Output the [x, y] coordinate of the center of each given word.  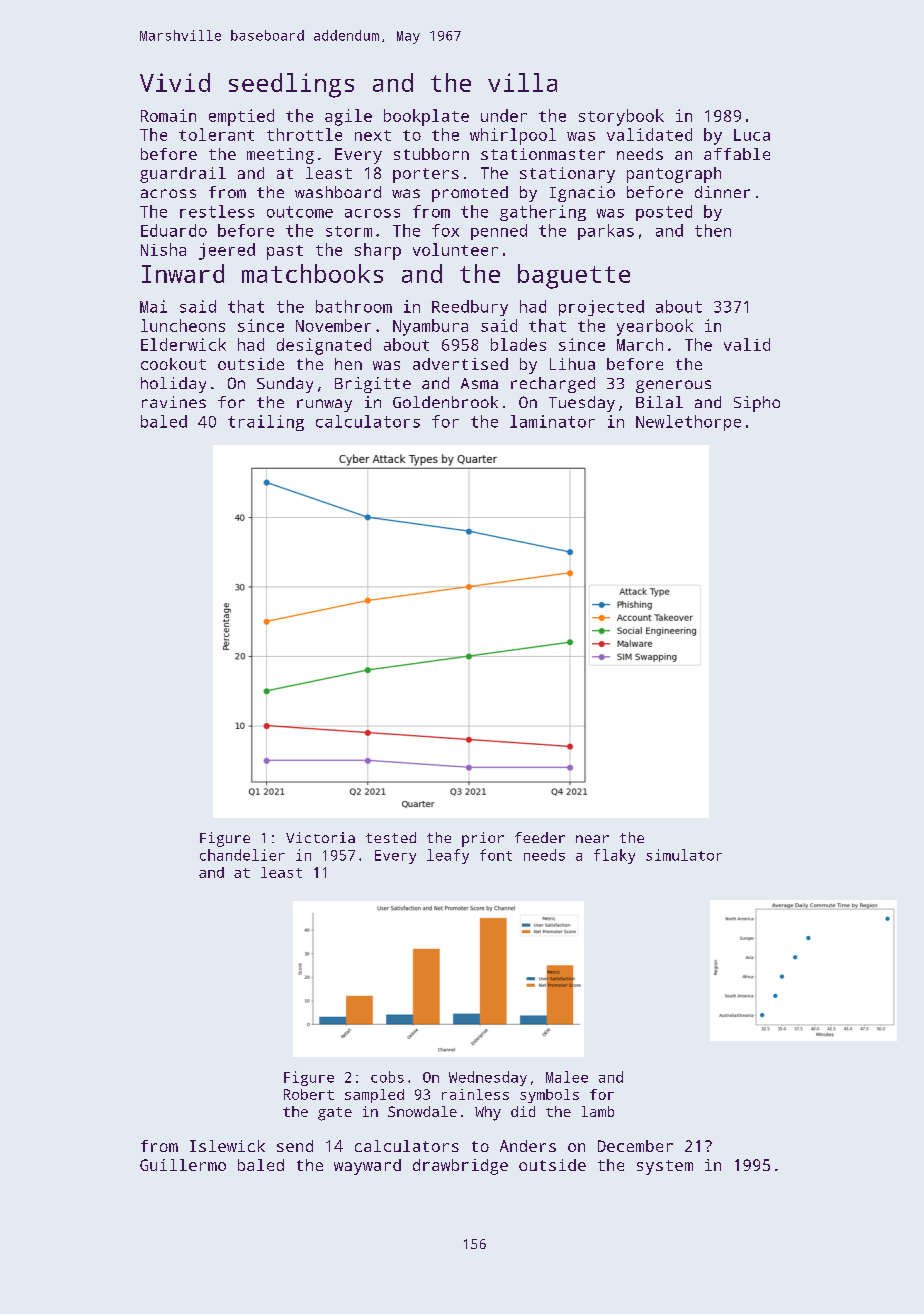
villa [522, 82]
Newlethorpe [688, 423]
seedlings [291, 85]
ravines [174, 402]
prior [483, 839]
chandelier [242, 855]
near [592, 839]
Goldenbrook [445, 402]
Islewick [227, 1146]
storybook [621, 117]
